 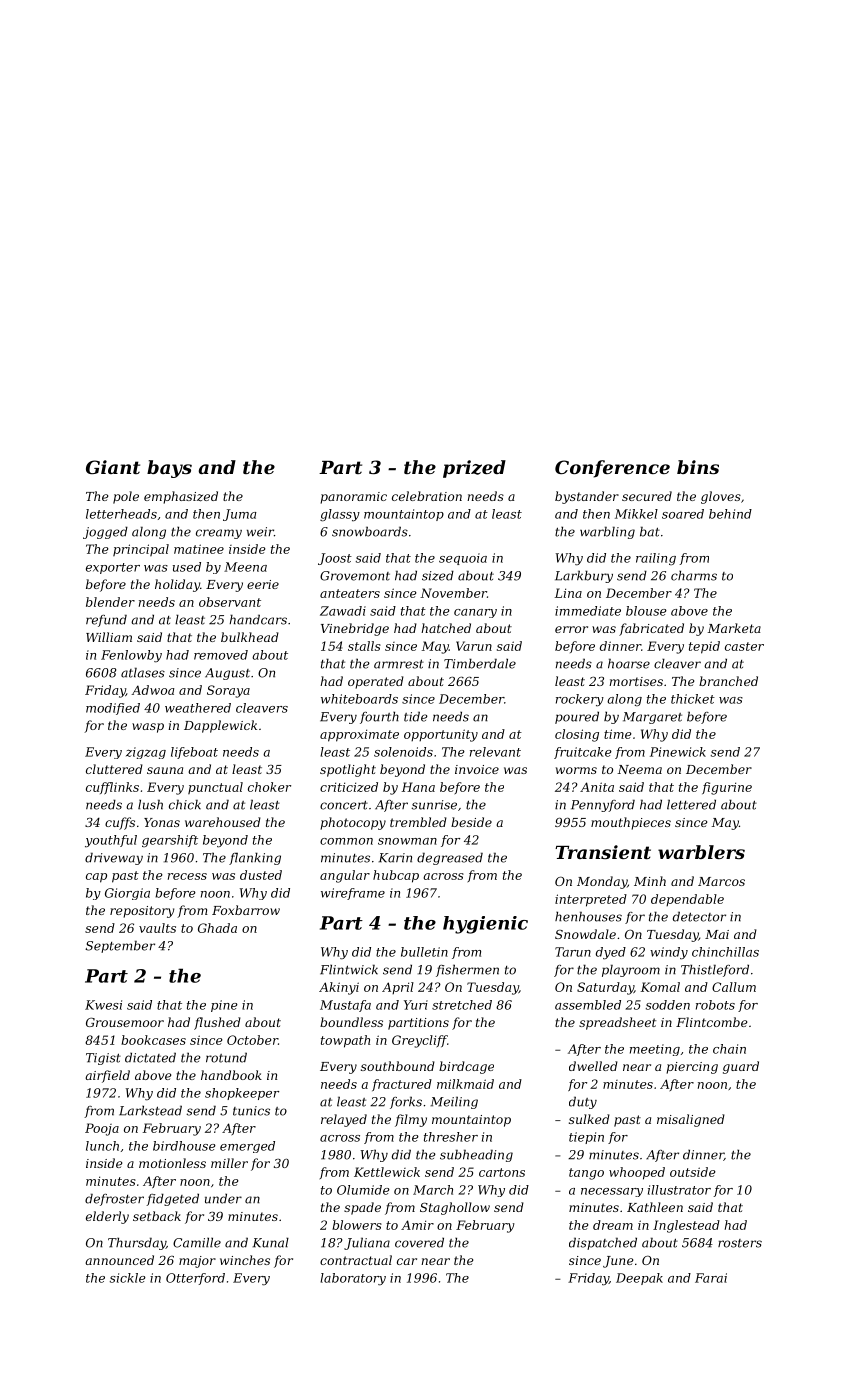 I want to click on Flintwick, so click(x=349, y=969).
